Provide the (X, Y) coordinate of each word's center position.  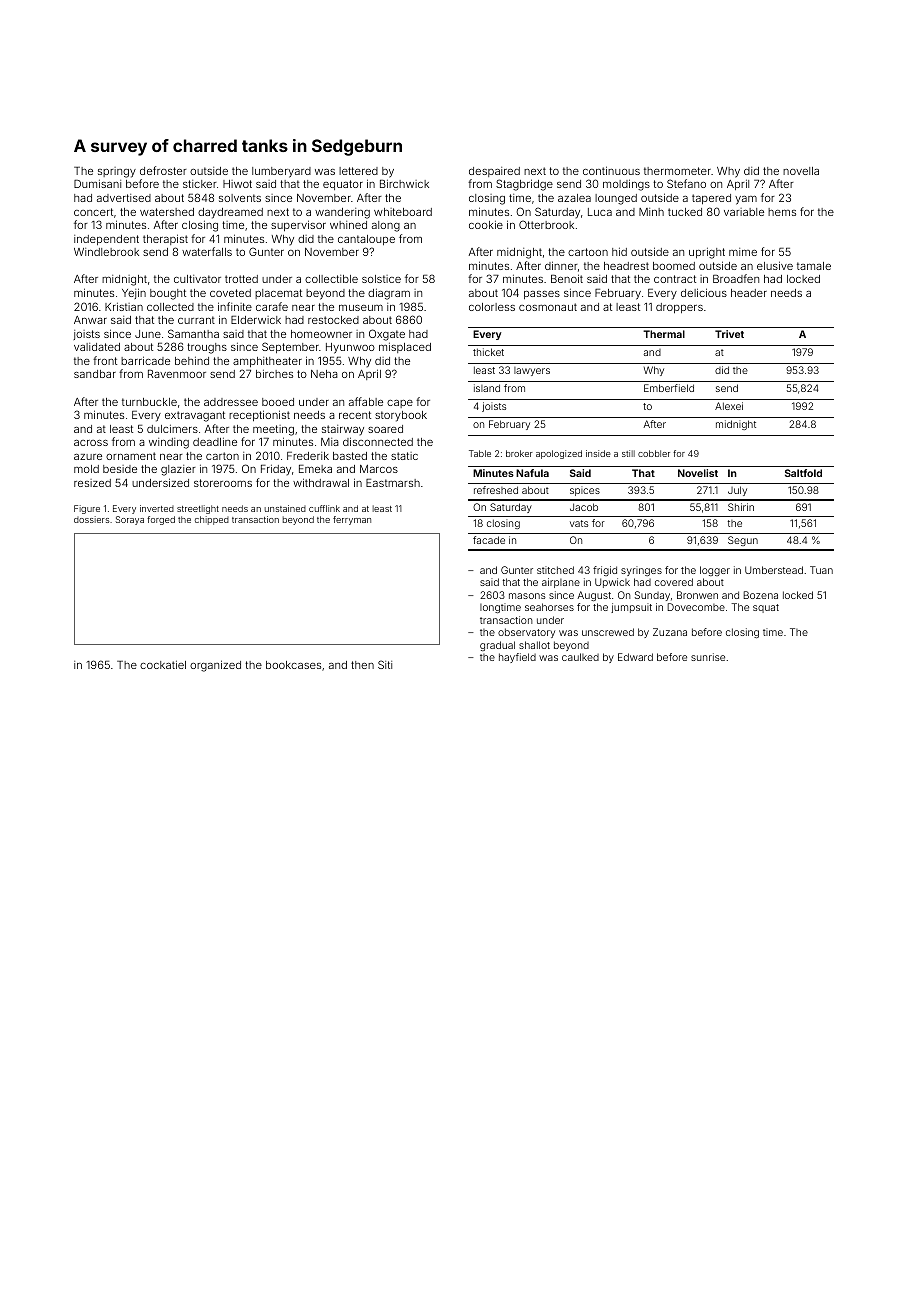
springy (117, 172)
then (362, 665)
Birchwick (404, 184)
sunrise (708, 657)
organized (215, 666)
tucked (685, 212)
